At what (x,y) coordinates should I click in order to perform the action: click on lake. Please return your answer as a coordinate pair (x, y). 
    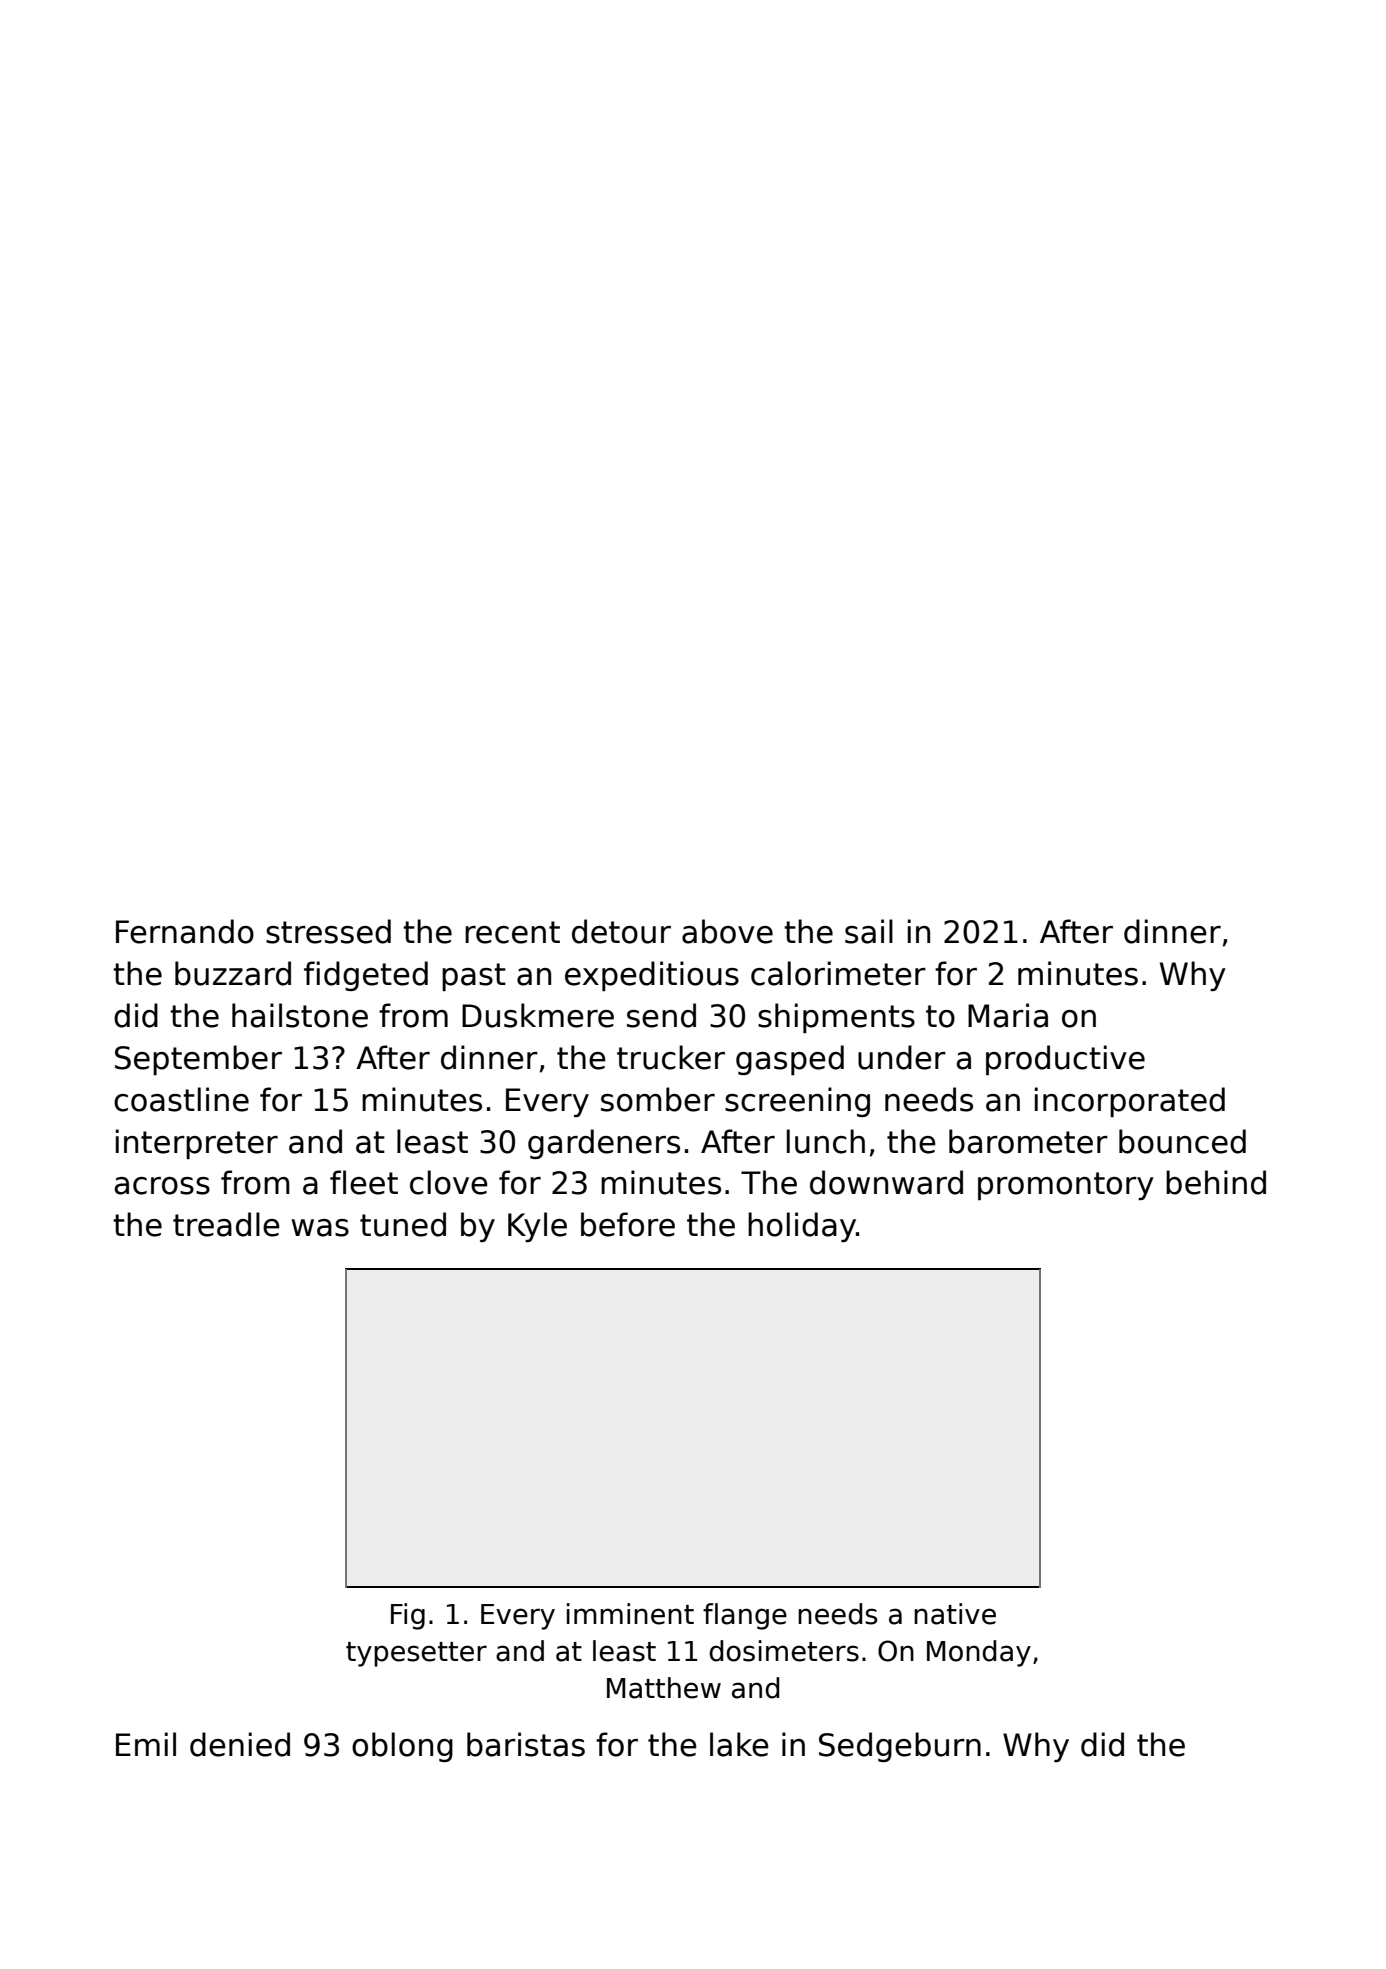
    Looking at the image, I should click on (739, 1744).
